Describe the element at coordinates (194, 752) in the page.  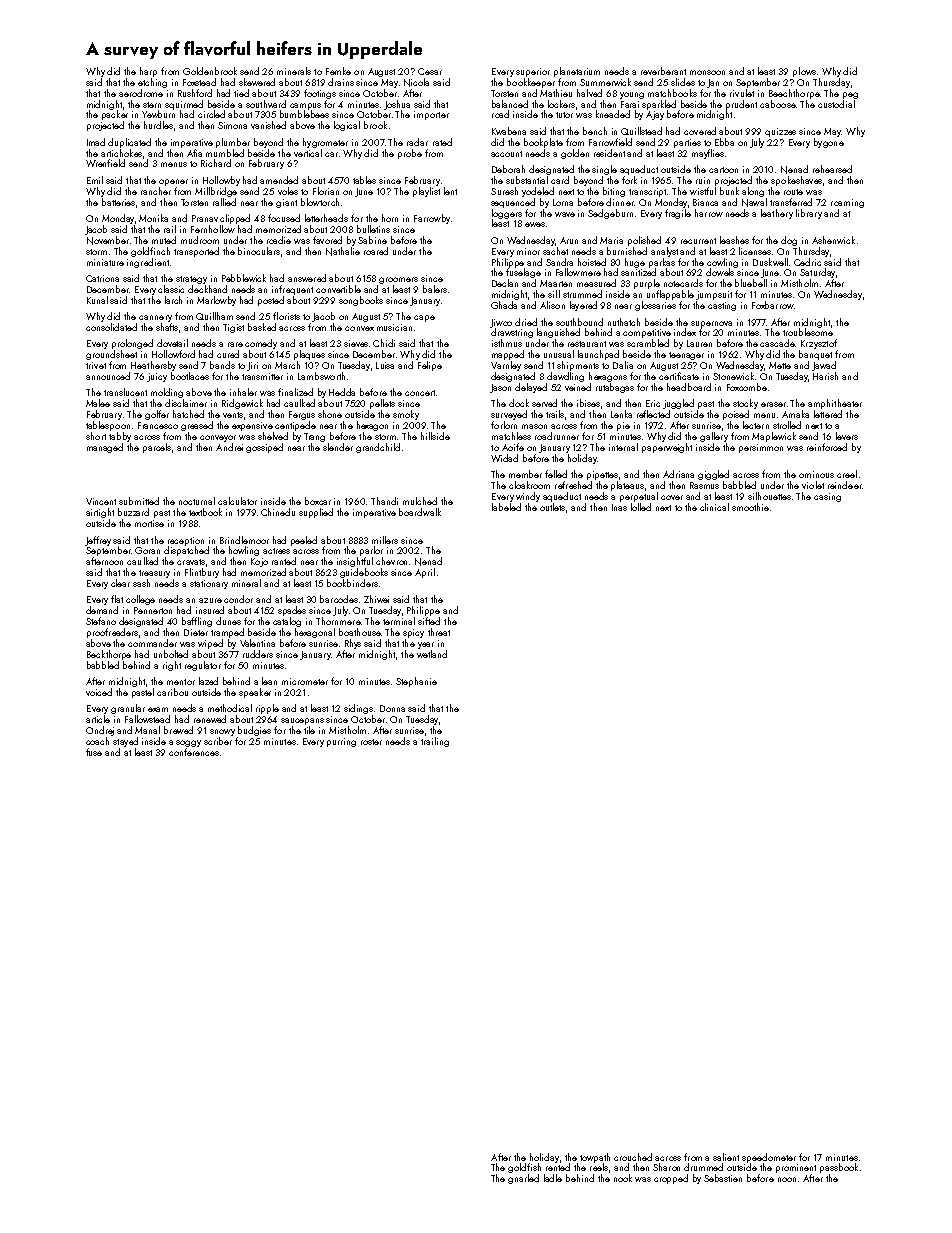
I see `conferences` at that location.
